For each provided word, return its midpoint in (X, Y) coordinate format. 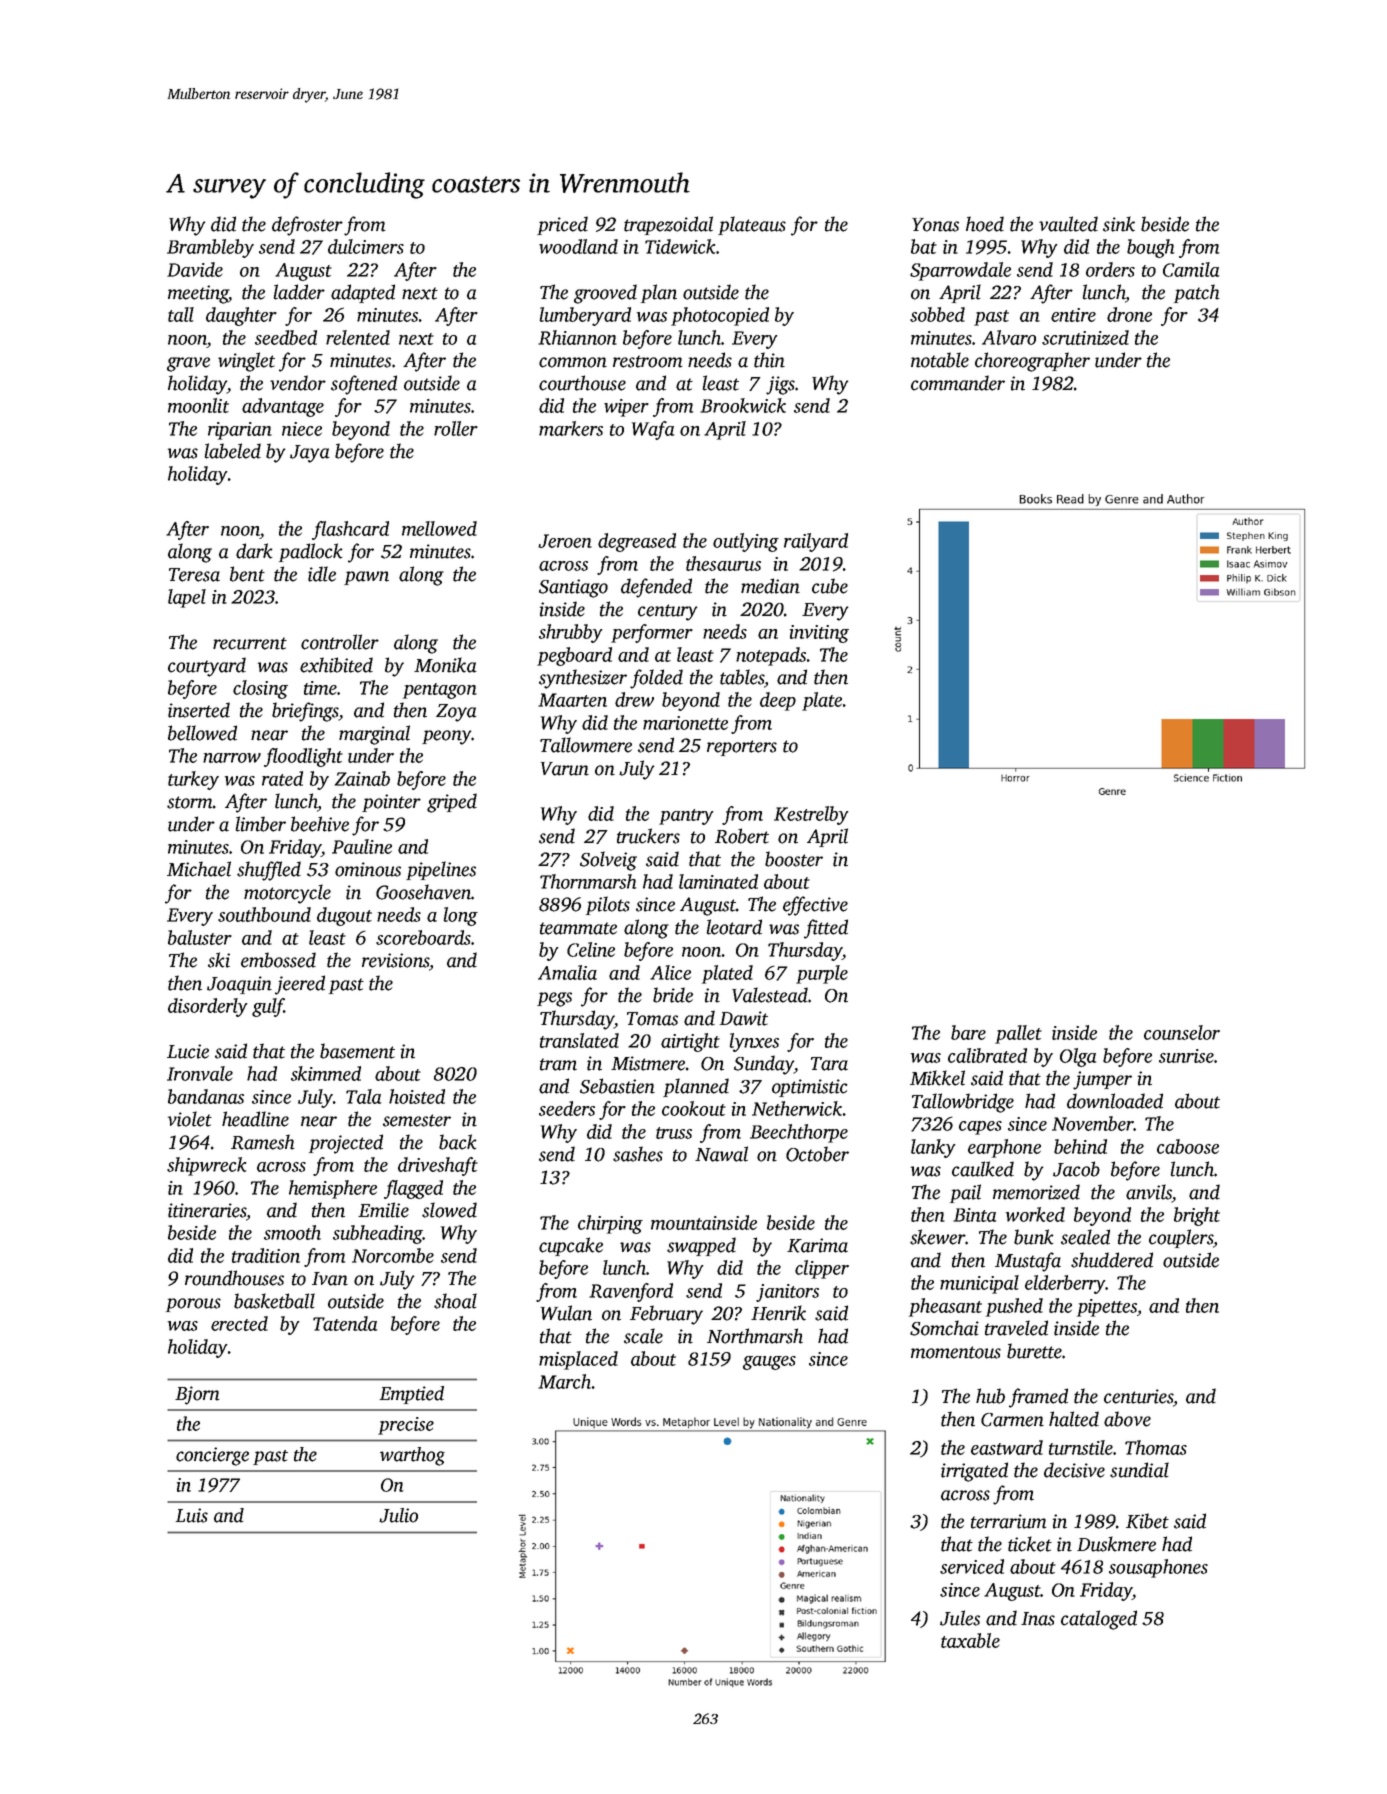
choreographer (1032, 362)
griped (452, 803)
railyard (816, 542)
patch (1197, 293)
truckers (648, 836)
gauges (769, 1363)
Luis (191, 1515)
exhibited (336, 665)
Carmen (1012, 1420)
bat (924, 246)
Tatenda (345, 1323)
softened (364, 385)
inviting (819, 634)
